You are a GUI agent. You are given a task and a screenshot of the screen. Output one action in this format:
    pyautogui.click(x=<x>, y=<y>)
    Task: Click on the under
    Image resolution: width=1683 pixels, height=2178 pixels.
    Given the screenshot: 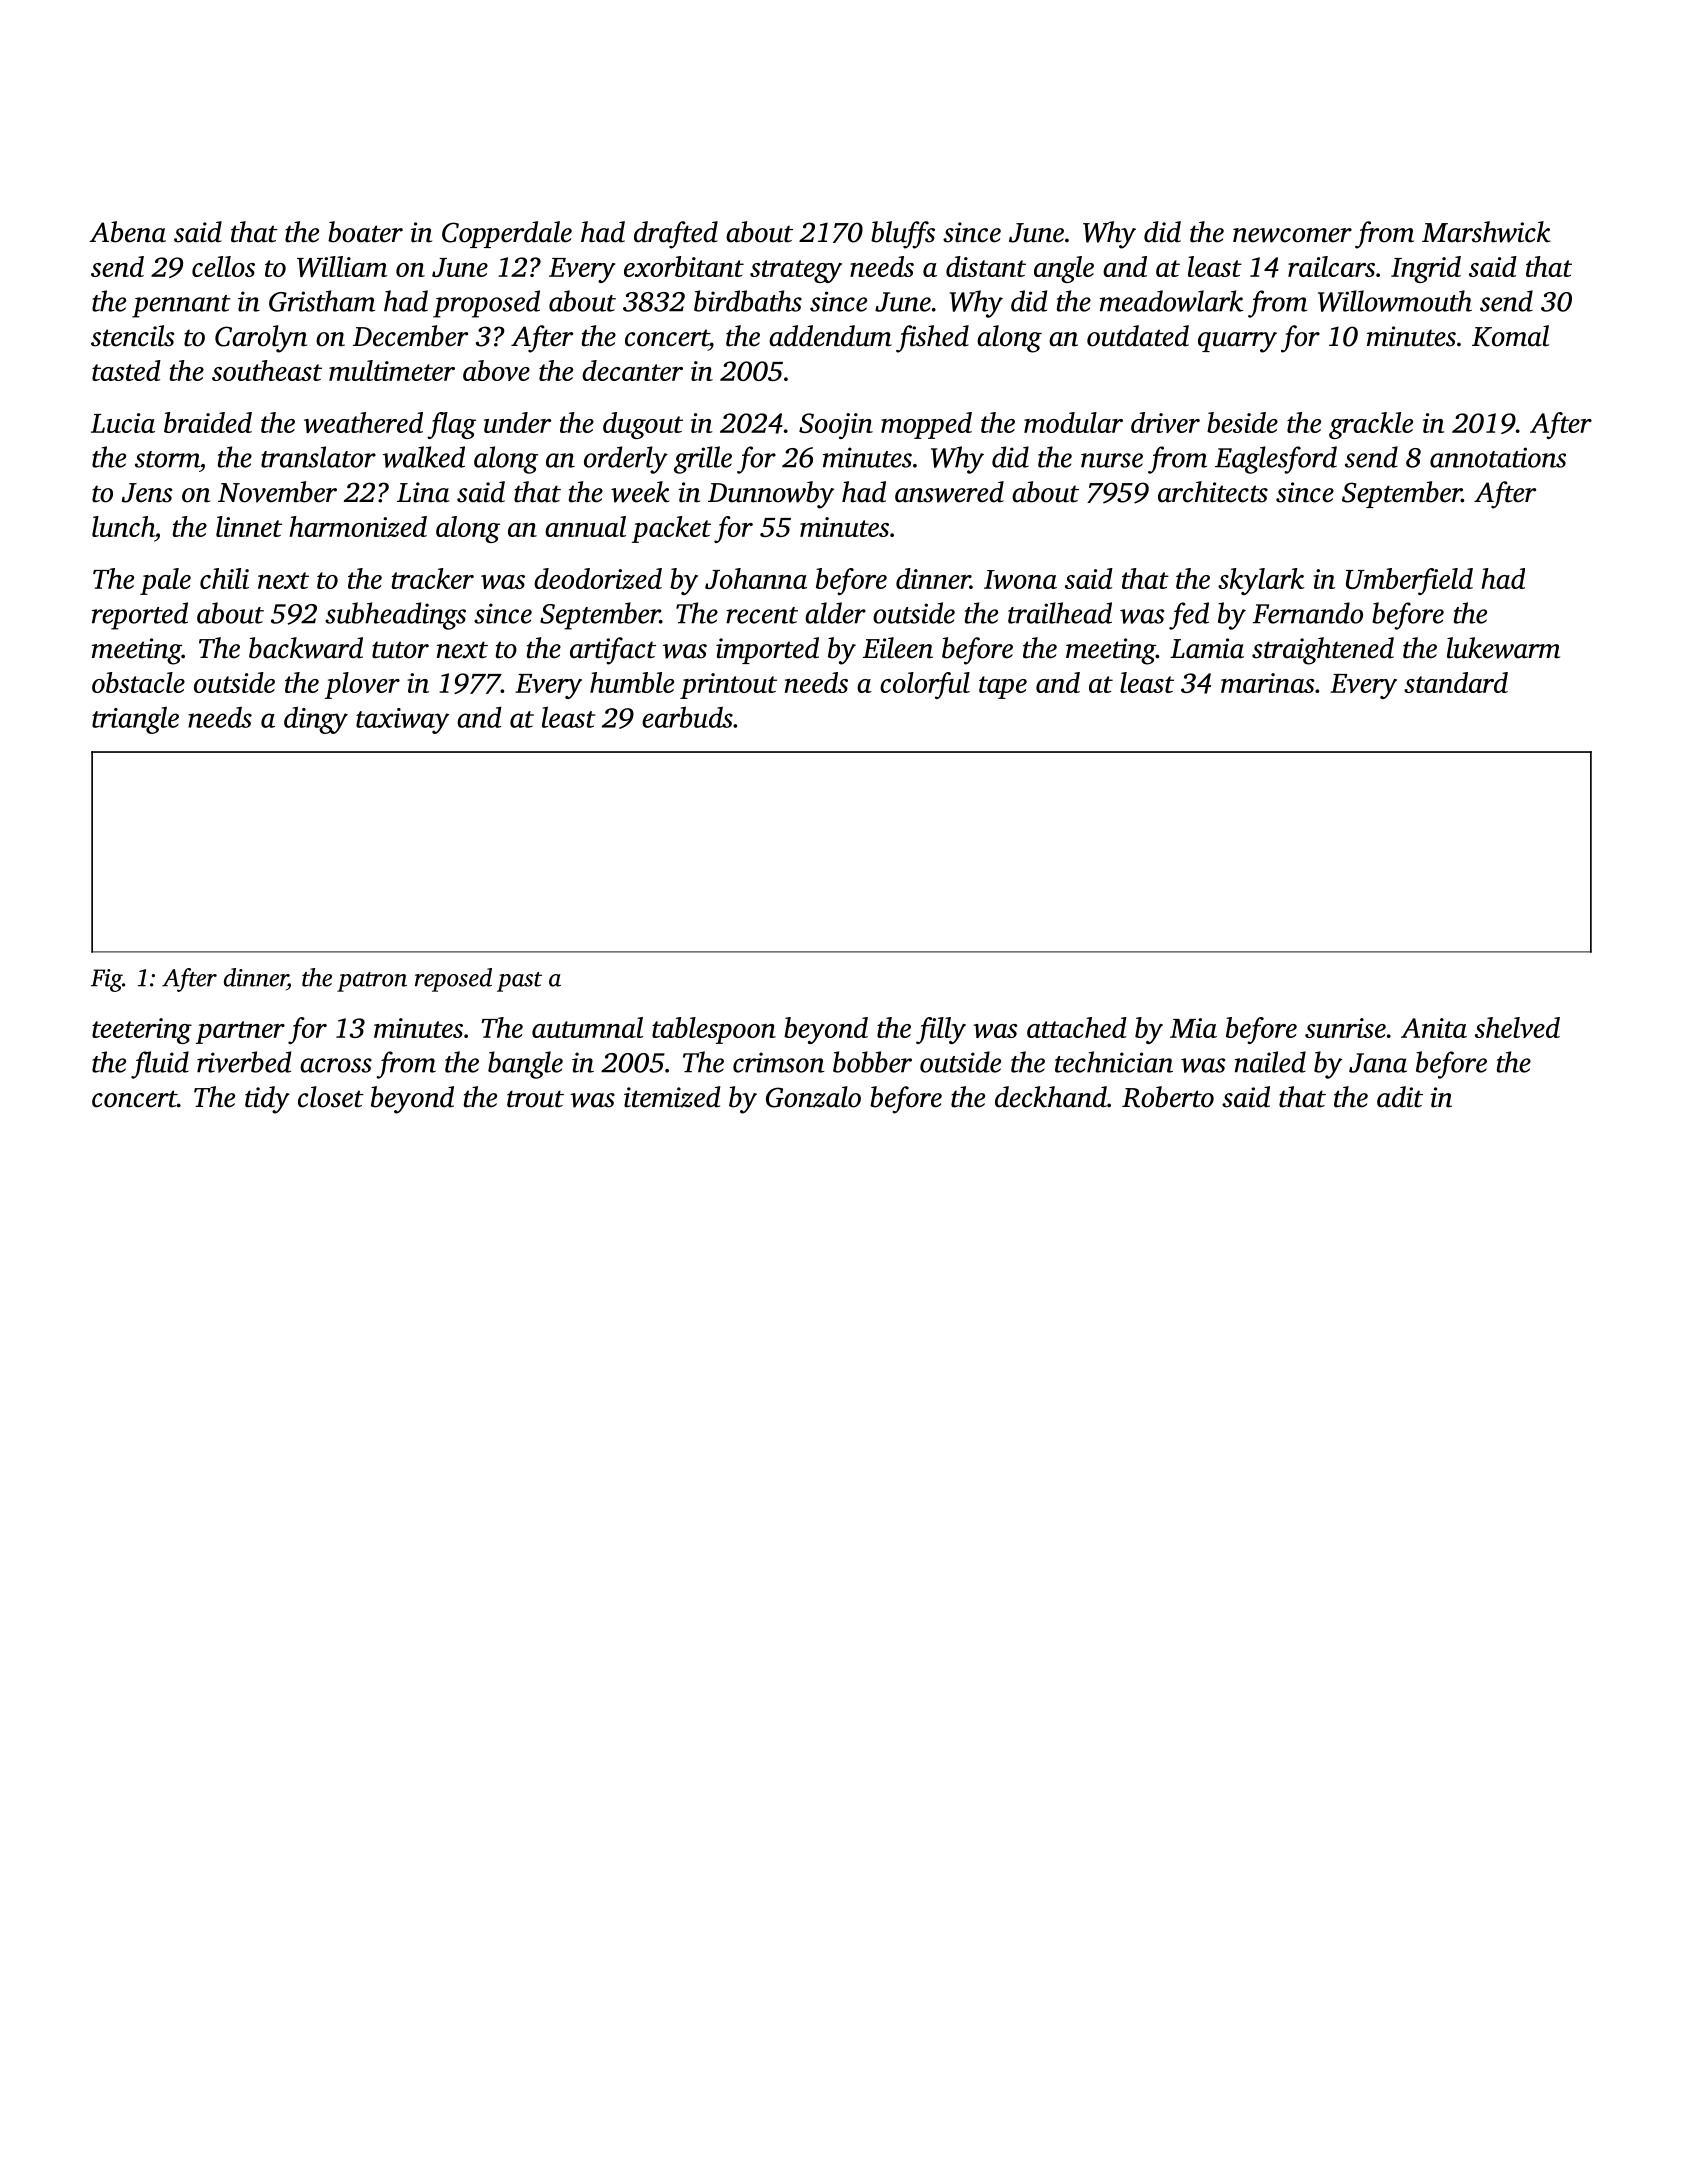 What is the action you would take?
    pyautogui.click(x=517, y=422)
